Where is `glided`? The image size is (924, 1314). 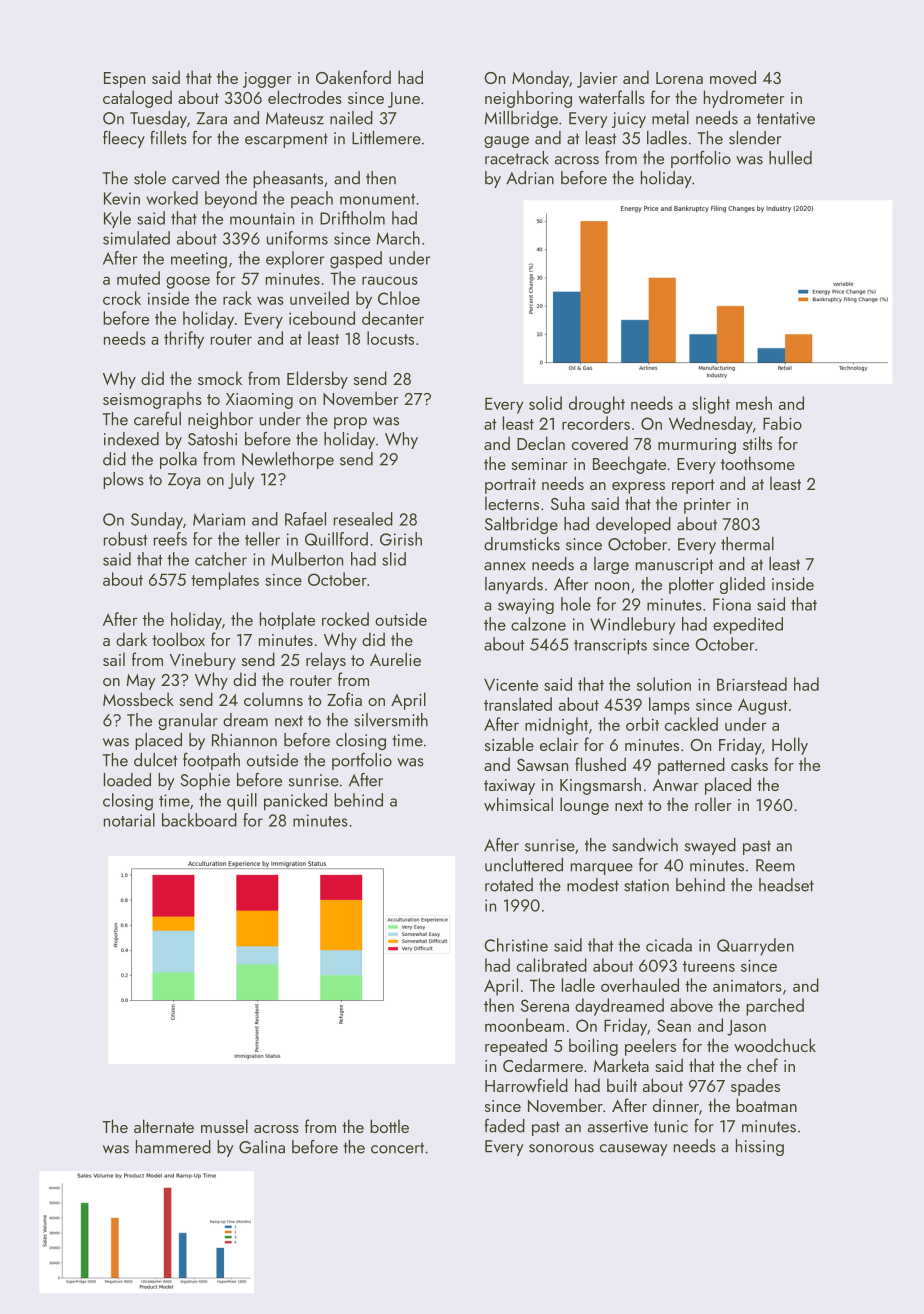 glided is located at coordinates (742, 585).
